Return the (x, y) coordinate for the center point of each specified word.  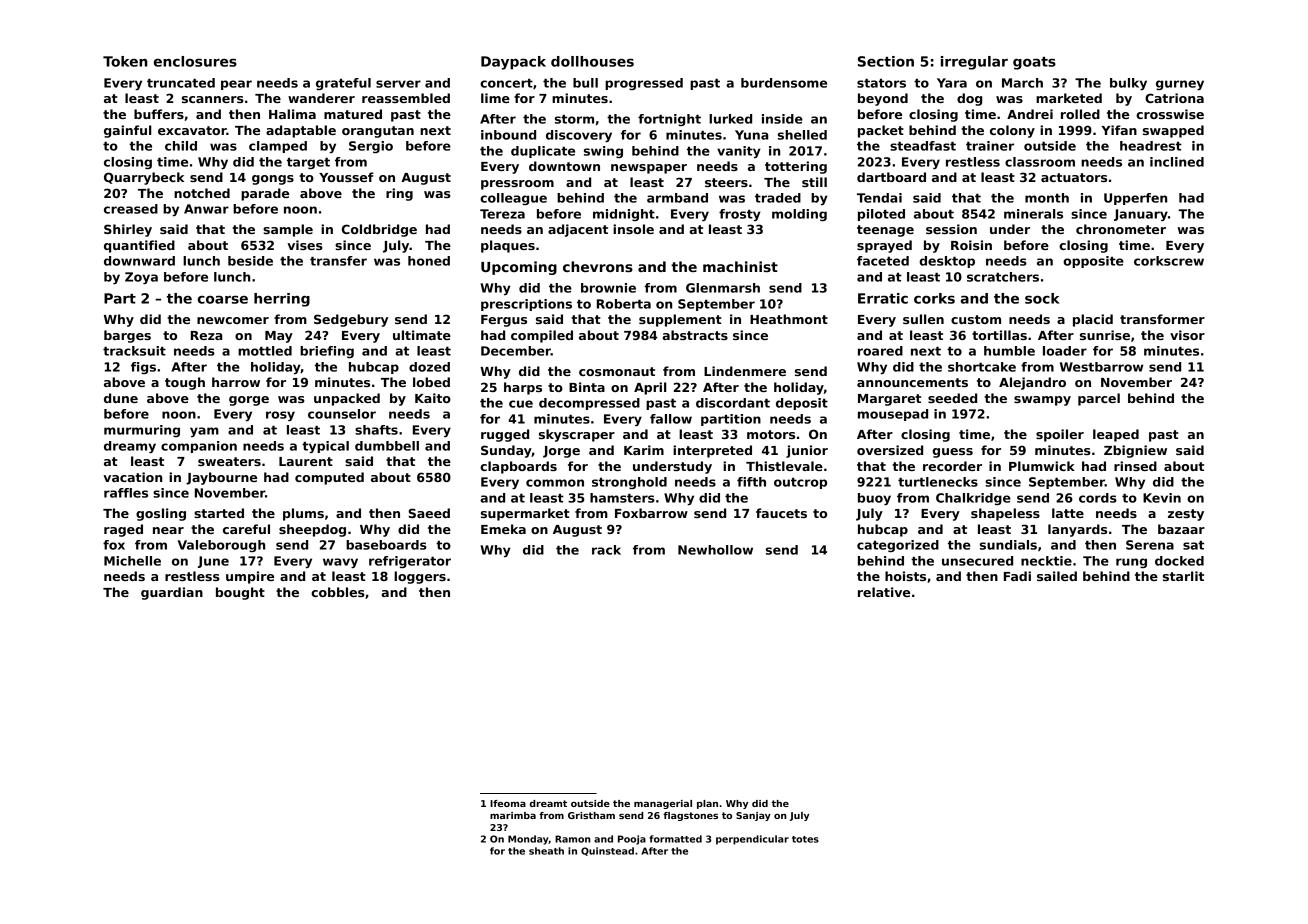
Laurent (306, 461)
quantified (139, 246)
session (951, 229)
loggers (420, 577)
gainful (127, 131)
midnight (624, 215)
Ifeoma (508, 803)
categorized (898, 546)
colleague (513, 199)
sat (1193, 545)
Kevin (1162, 498)
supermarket (525, 514)
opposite (1093, 262)
